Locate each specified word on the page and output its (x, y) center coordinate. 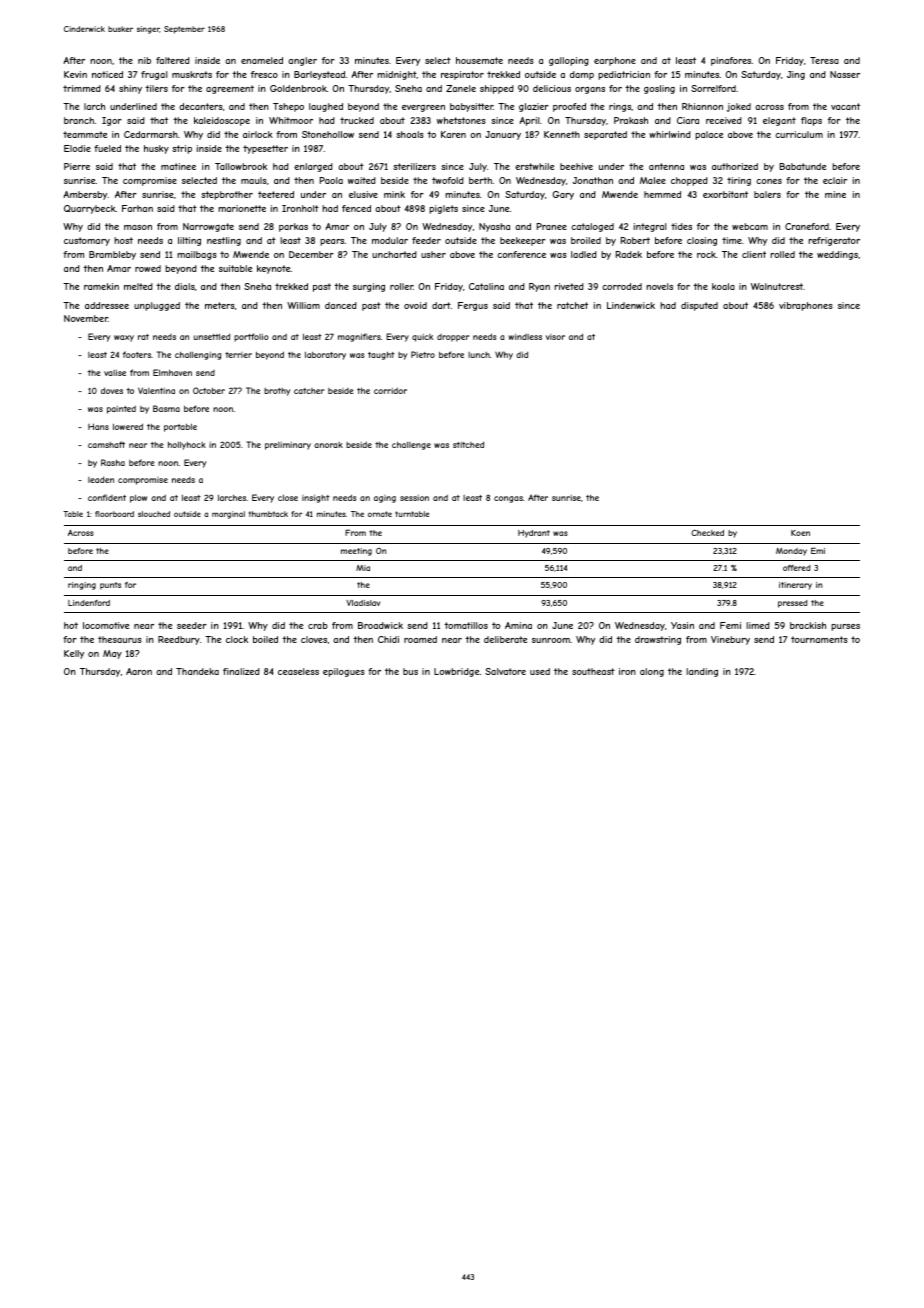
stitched (468, 444)
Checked (707, 532)
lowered (128, 426)
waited (362, 180)
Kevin (75, 74)
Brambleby (112, 255)
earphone (615, 61)
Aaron (139, 671)
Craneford (807, 226)
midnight (397, 75)
